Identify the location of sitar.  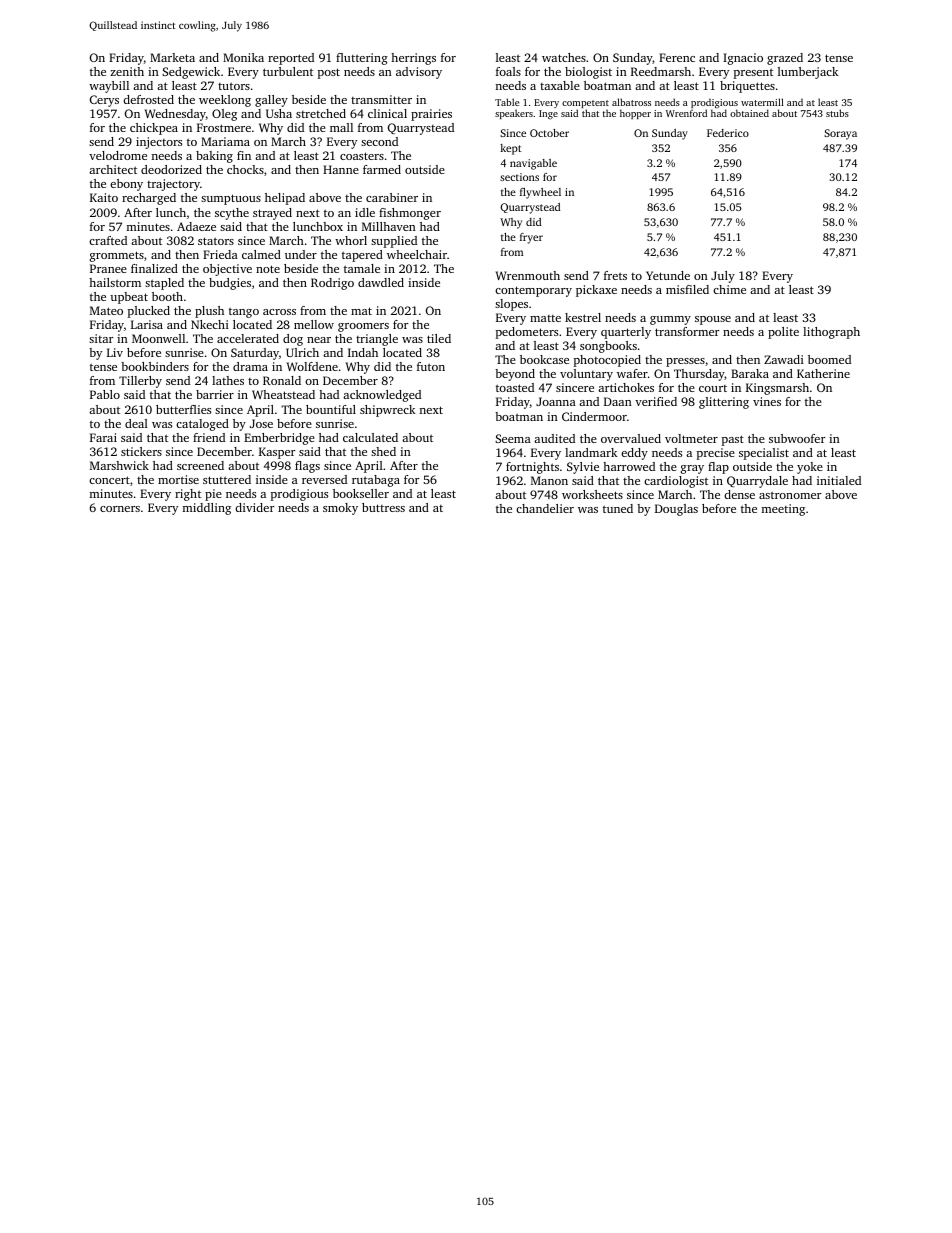
(101, 338).
